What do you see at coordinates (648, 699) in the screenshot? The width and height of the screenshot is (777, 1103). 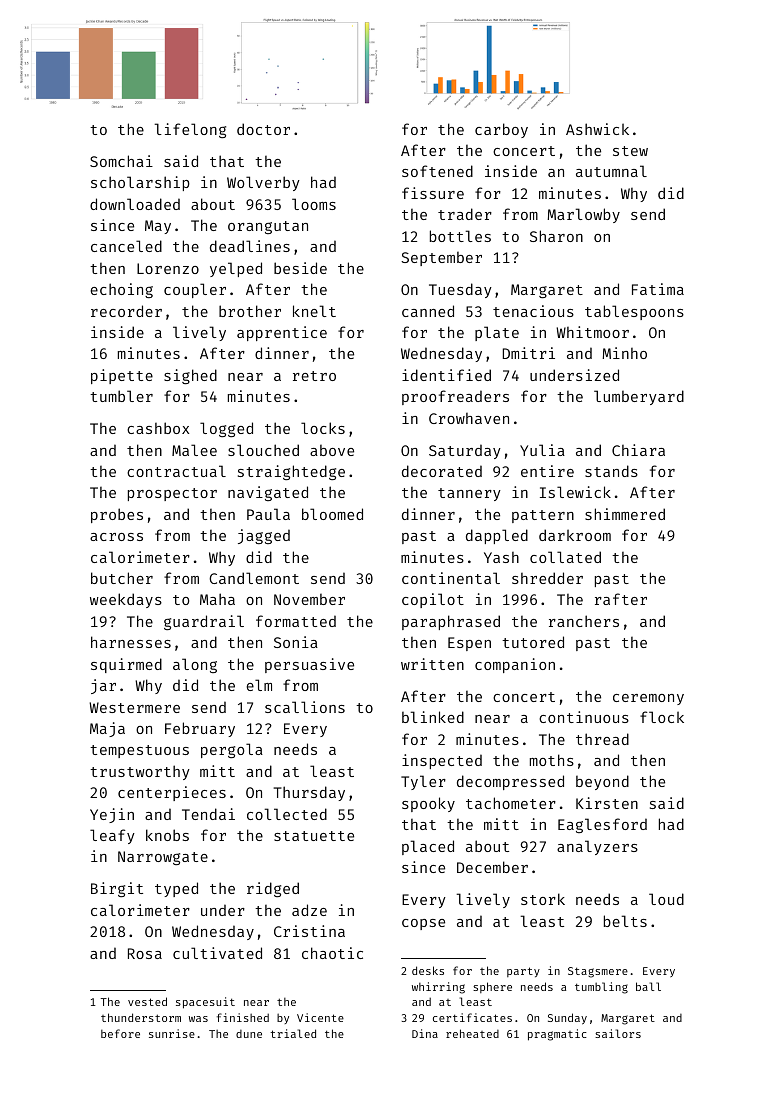 I see `ceremony` at bounding box center [648, 699].
